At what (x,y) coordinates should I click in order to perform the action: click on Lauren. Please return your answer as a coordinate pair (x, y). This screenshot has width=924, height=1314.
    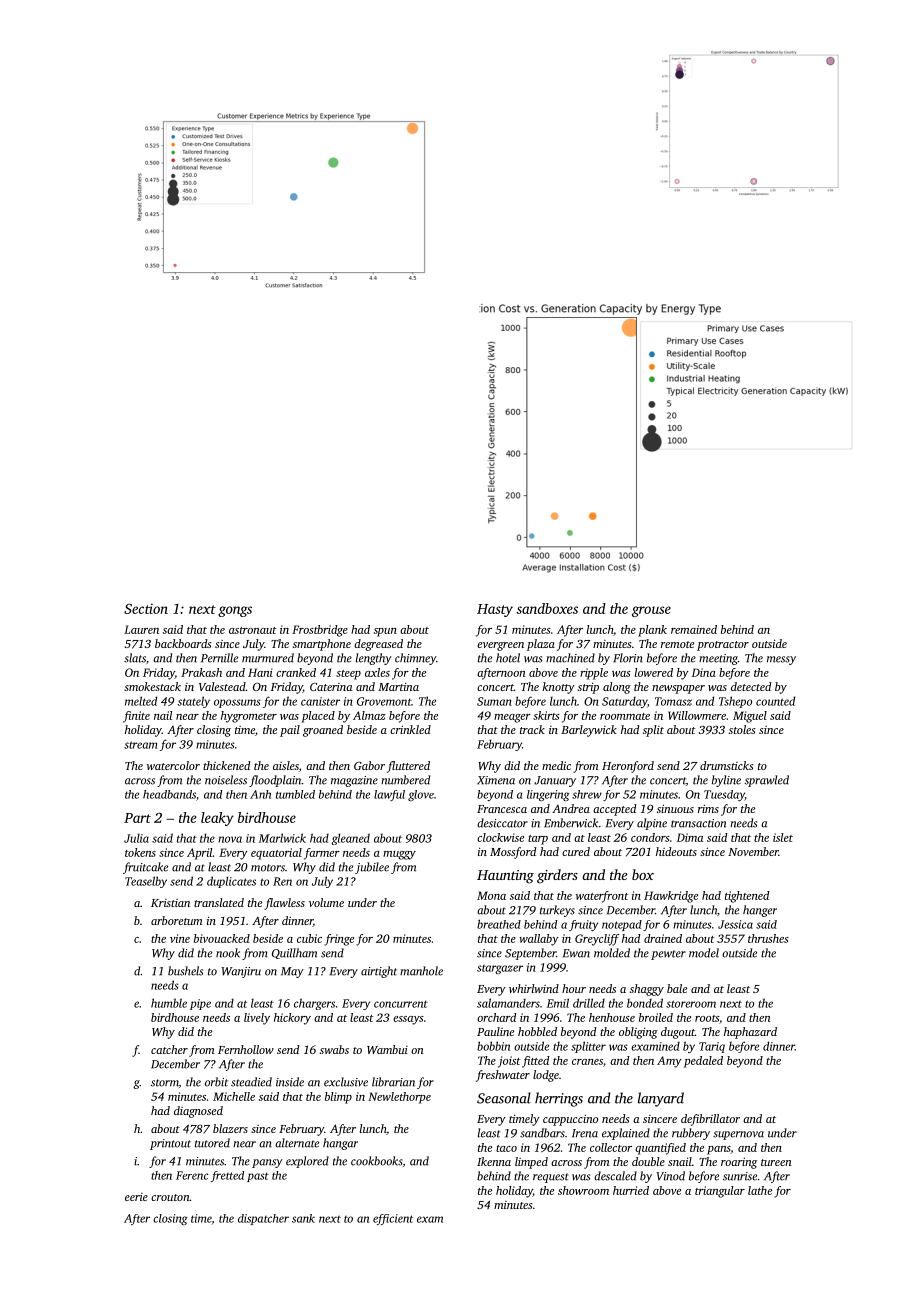
    Looking at the image, I should click on (141, 629).
